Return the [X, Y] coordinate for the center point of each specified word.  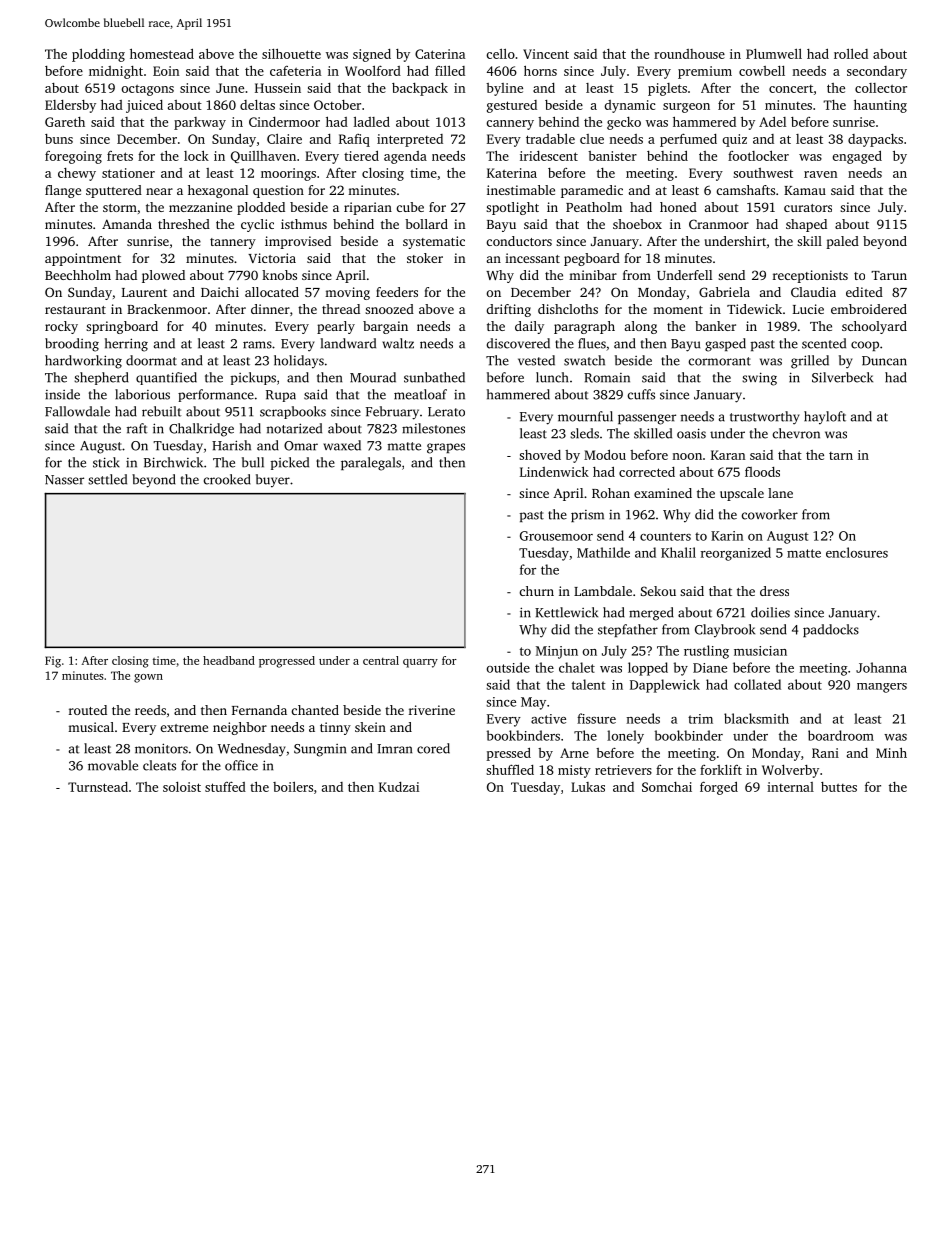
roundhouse [689, 54]
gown [148, 678]
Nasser [64, 480]
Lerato [446, 412]
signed [372, 55]
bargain [385, 327]
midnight [116, 72]
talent [589, 684]
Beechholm [78, 275]
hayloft [825, 418]
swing [759, 379]
